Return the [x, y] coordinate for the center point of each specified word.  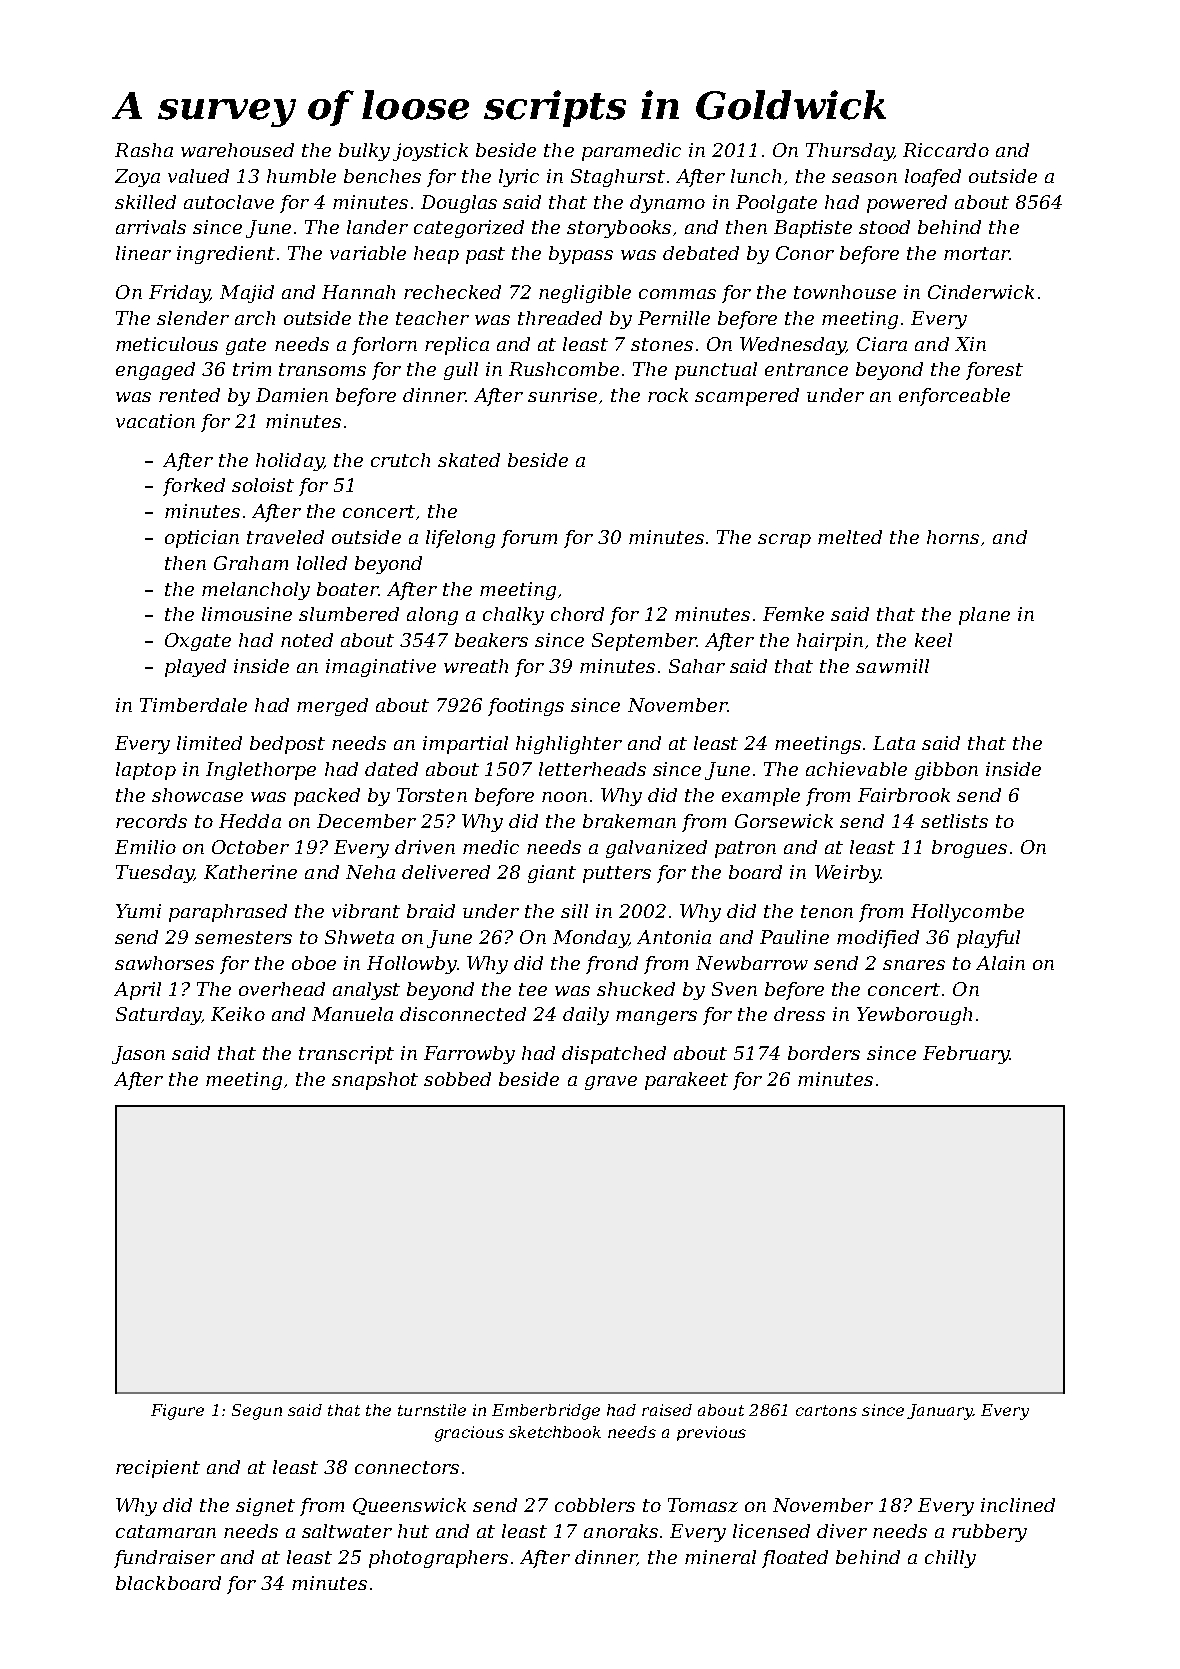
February [966, 1055]
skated [469, 460]
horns [953, 537]
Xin [970, 344]
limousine [247, 614]
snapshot [375, 1081]
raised [667, 1410]
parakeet [686, 1081]
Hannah [358, 292]
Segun [257, 1412]
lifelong [460, 539]
